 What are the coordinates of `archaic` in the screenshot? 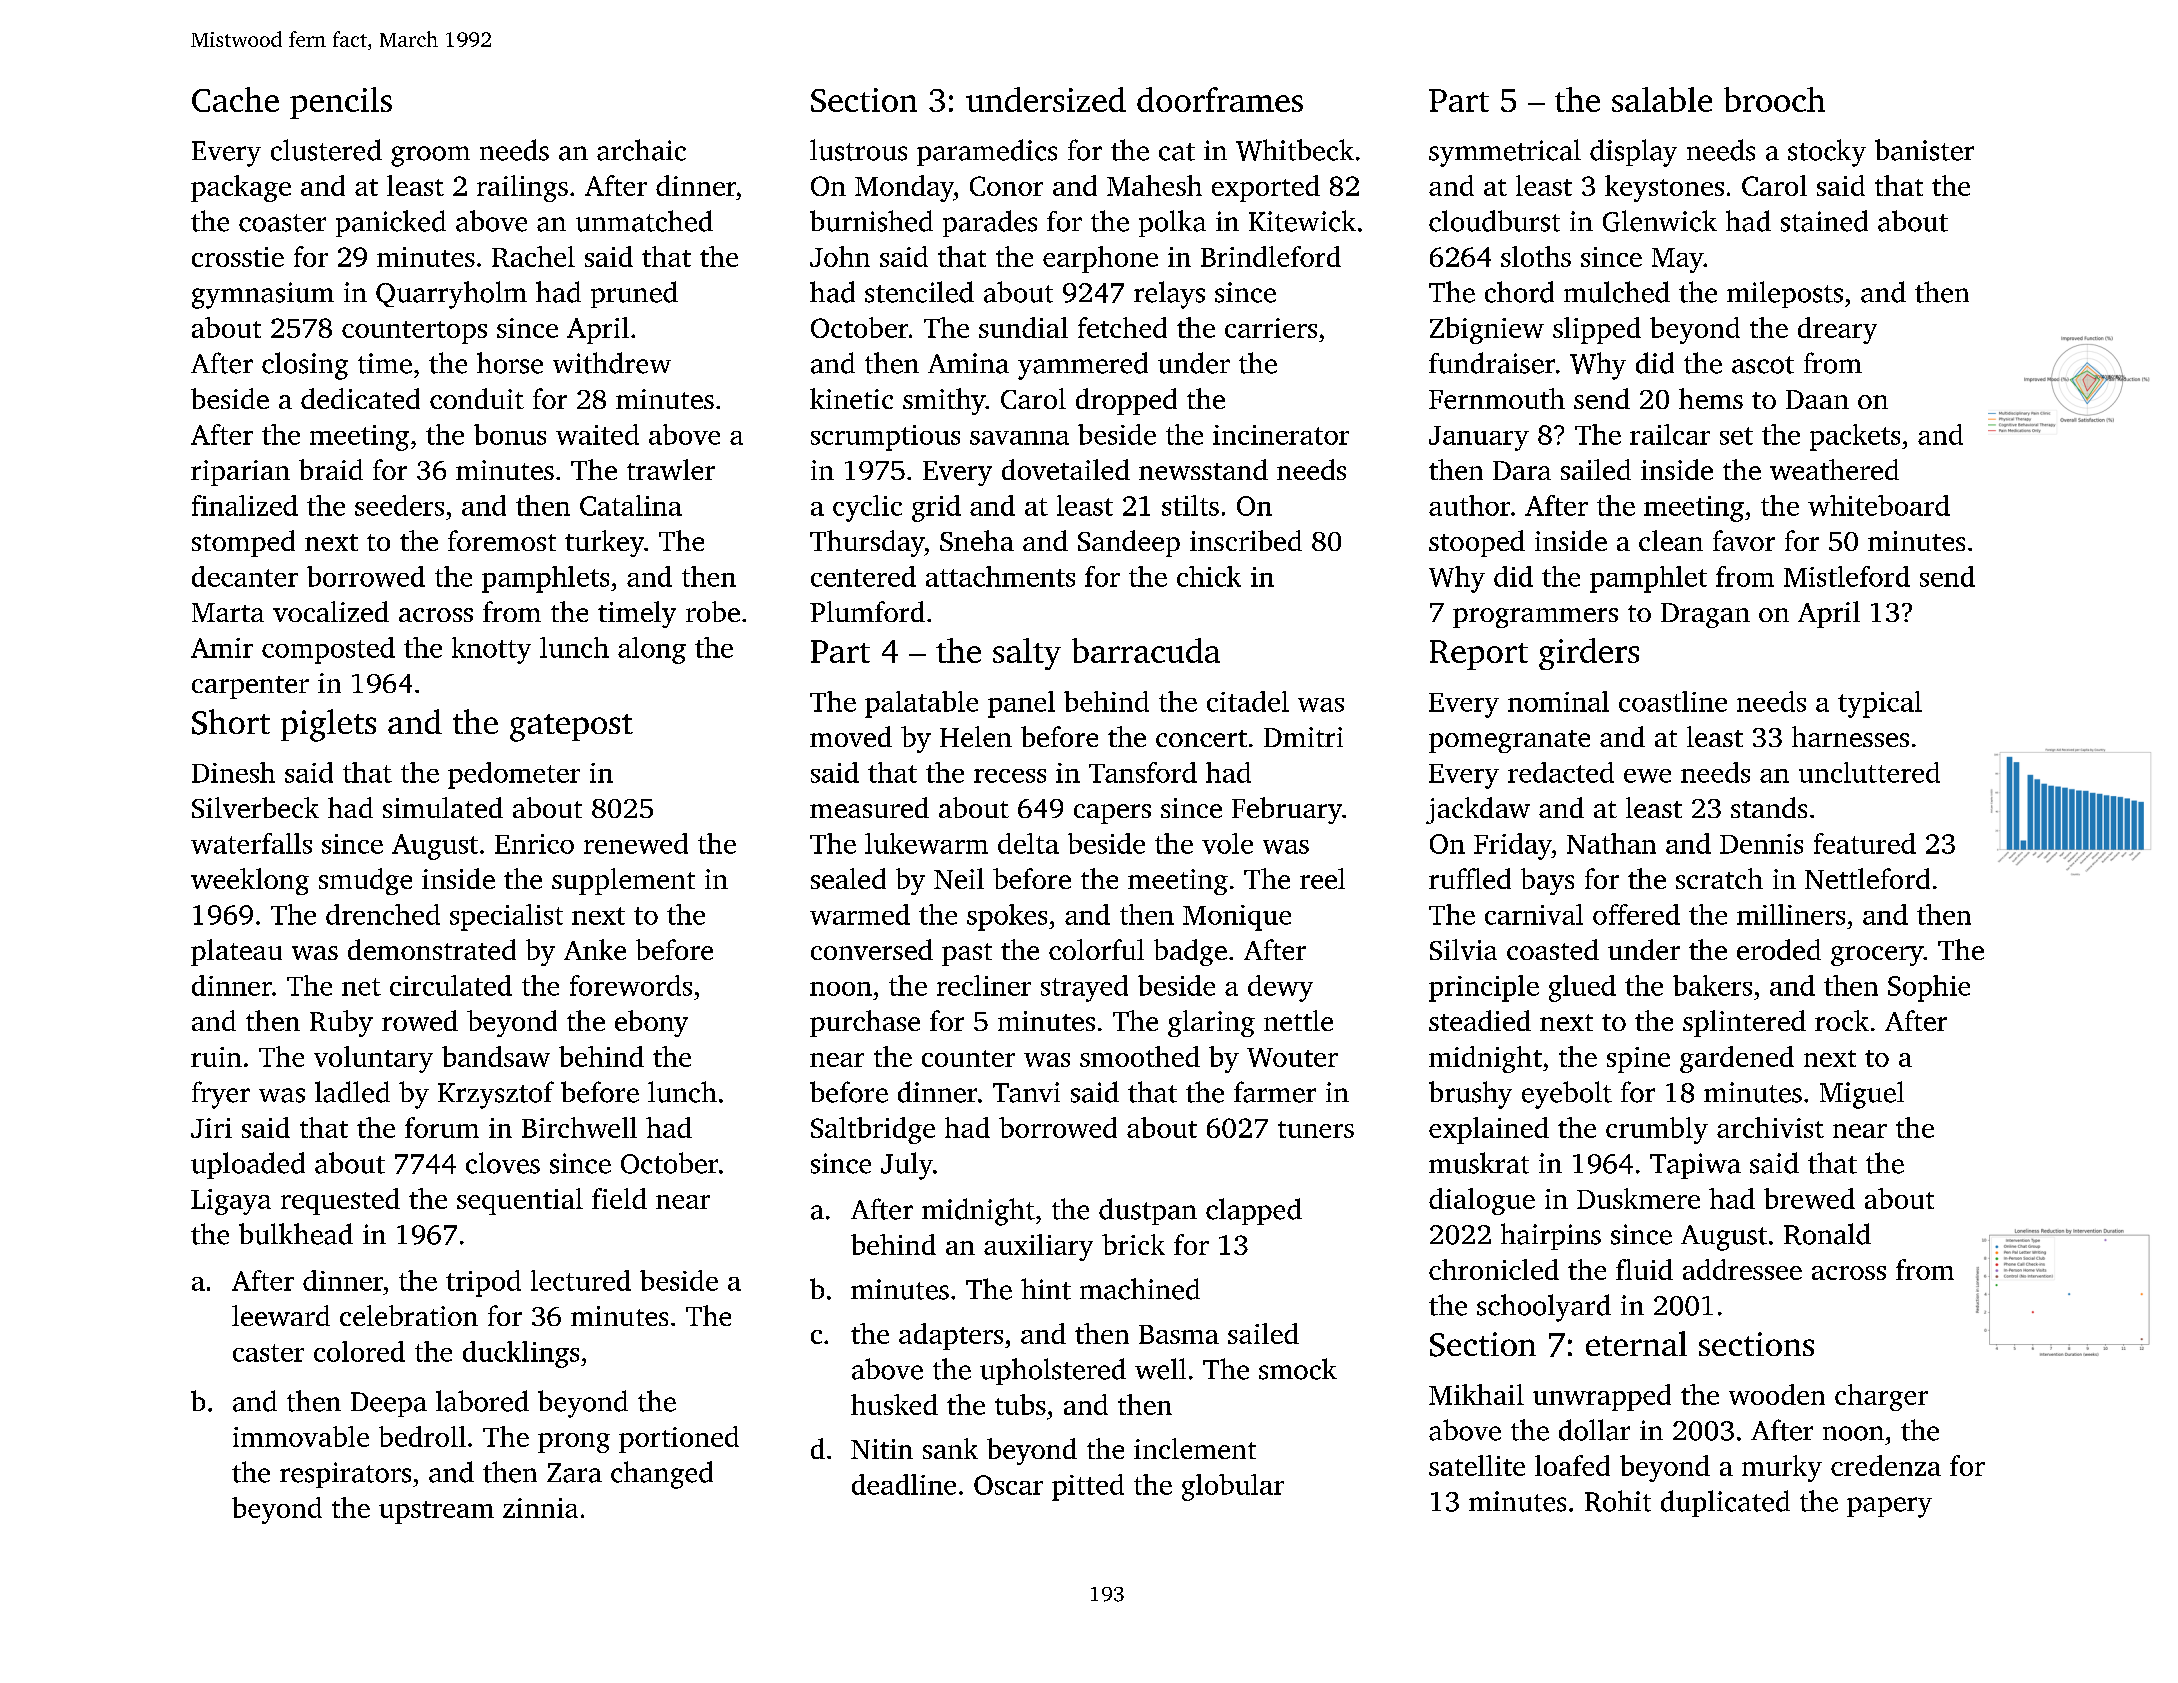 It's located at (641, 150).
